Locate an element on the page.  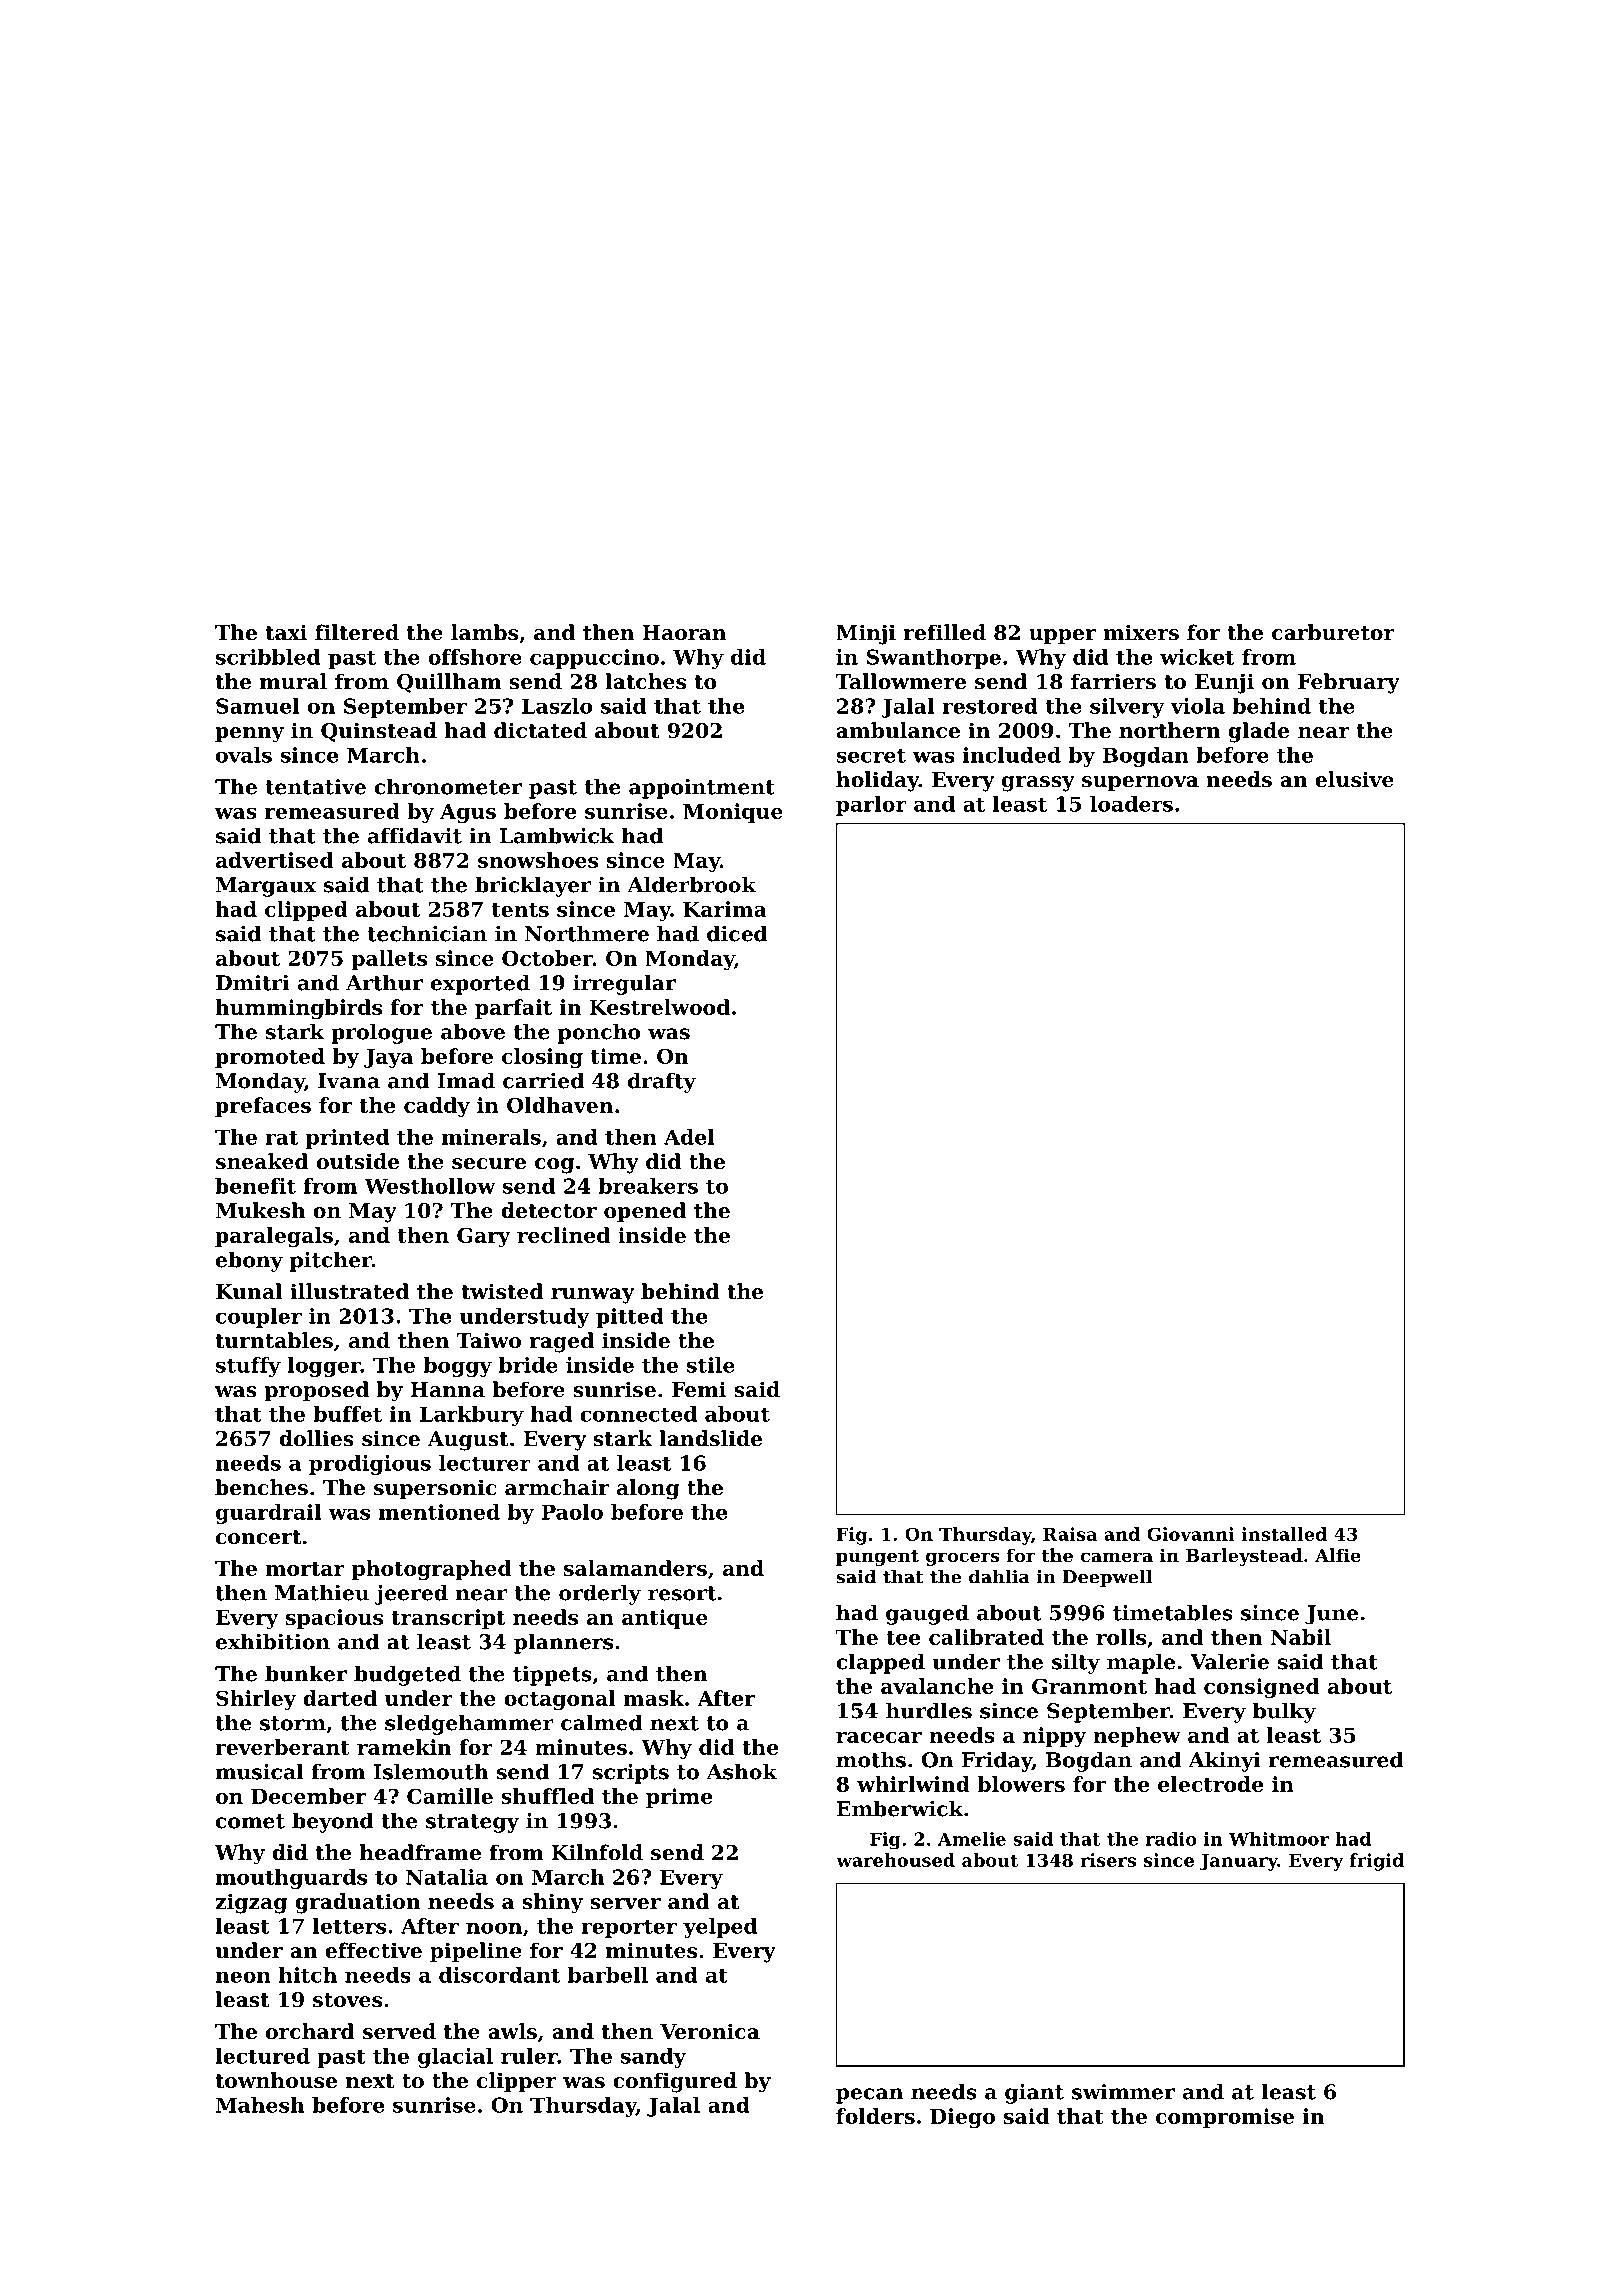
stile is located at coordinates (711, 1365).
